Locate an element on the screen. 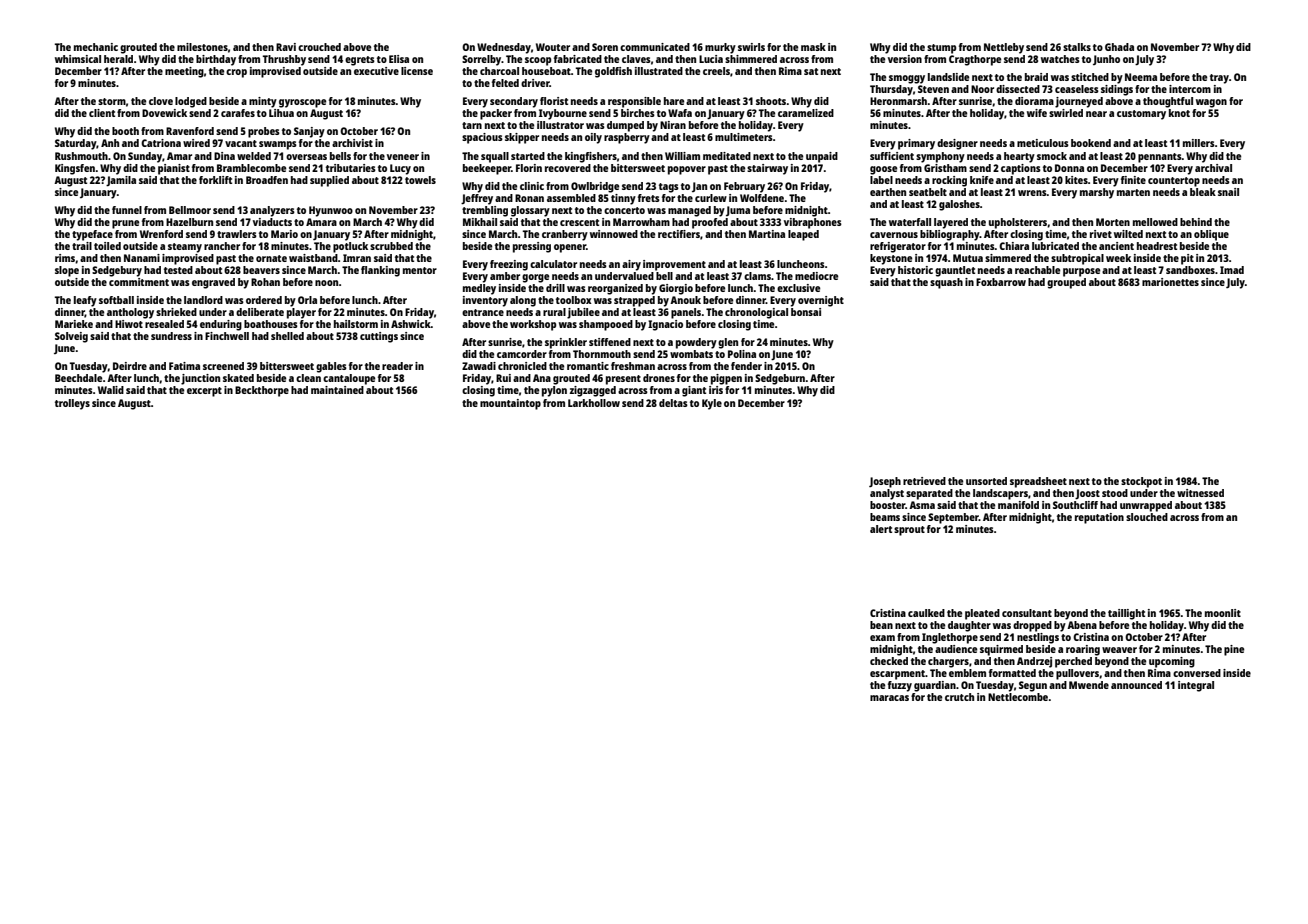  braid is located at coordinates (1036, 77).
